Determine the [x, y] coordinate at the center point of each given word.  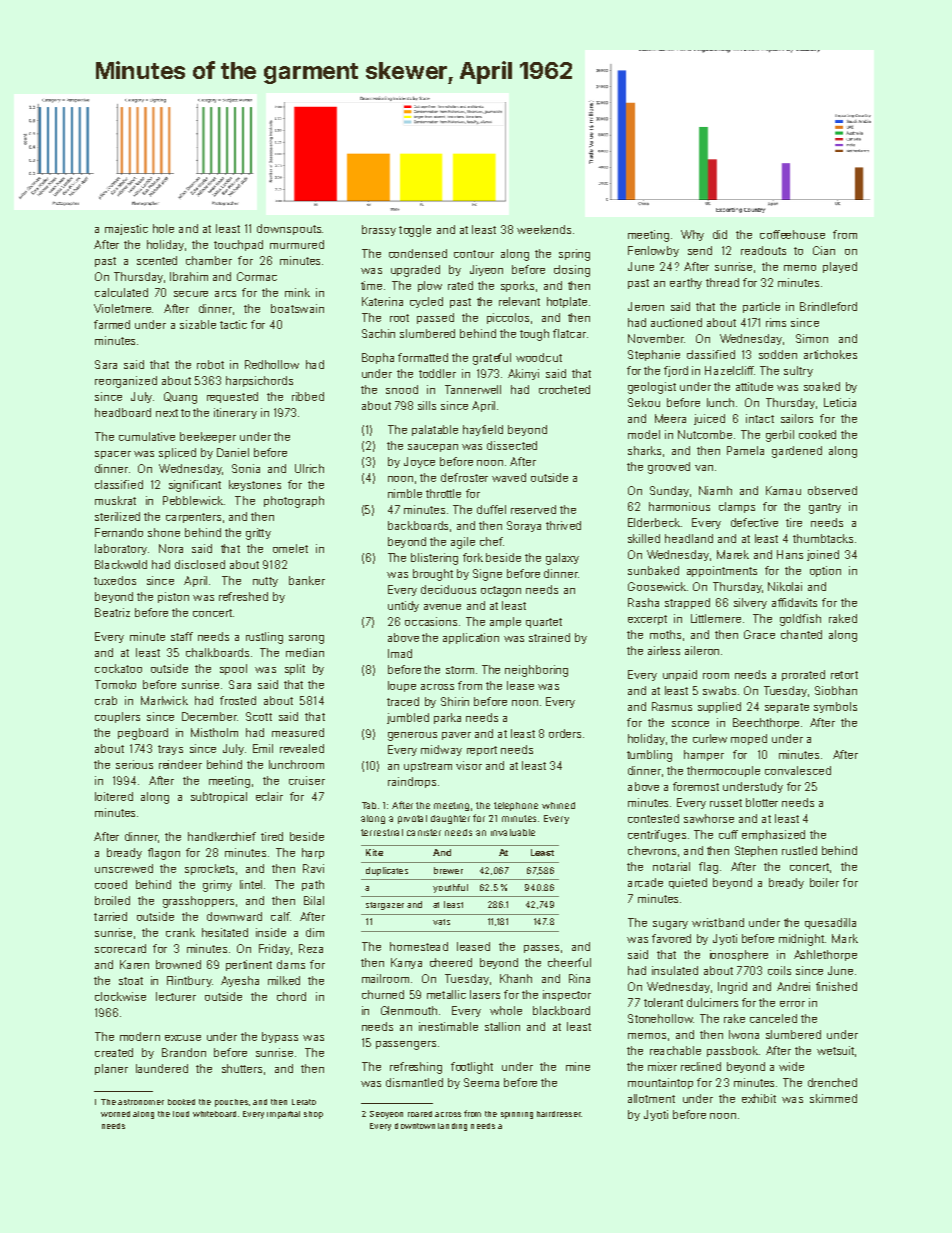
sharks [644, 450]
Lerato [304, 1102]
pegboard [143, 734]
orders [565, 733]
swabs [719, 690]
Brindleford [828, 306]
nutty [265, 582]
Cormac [257, 276]
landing [452, 1127]
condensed [418, 253]
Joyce [419, 462]
